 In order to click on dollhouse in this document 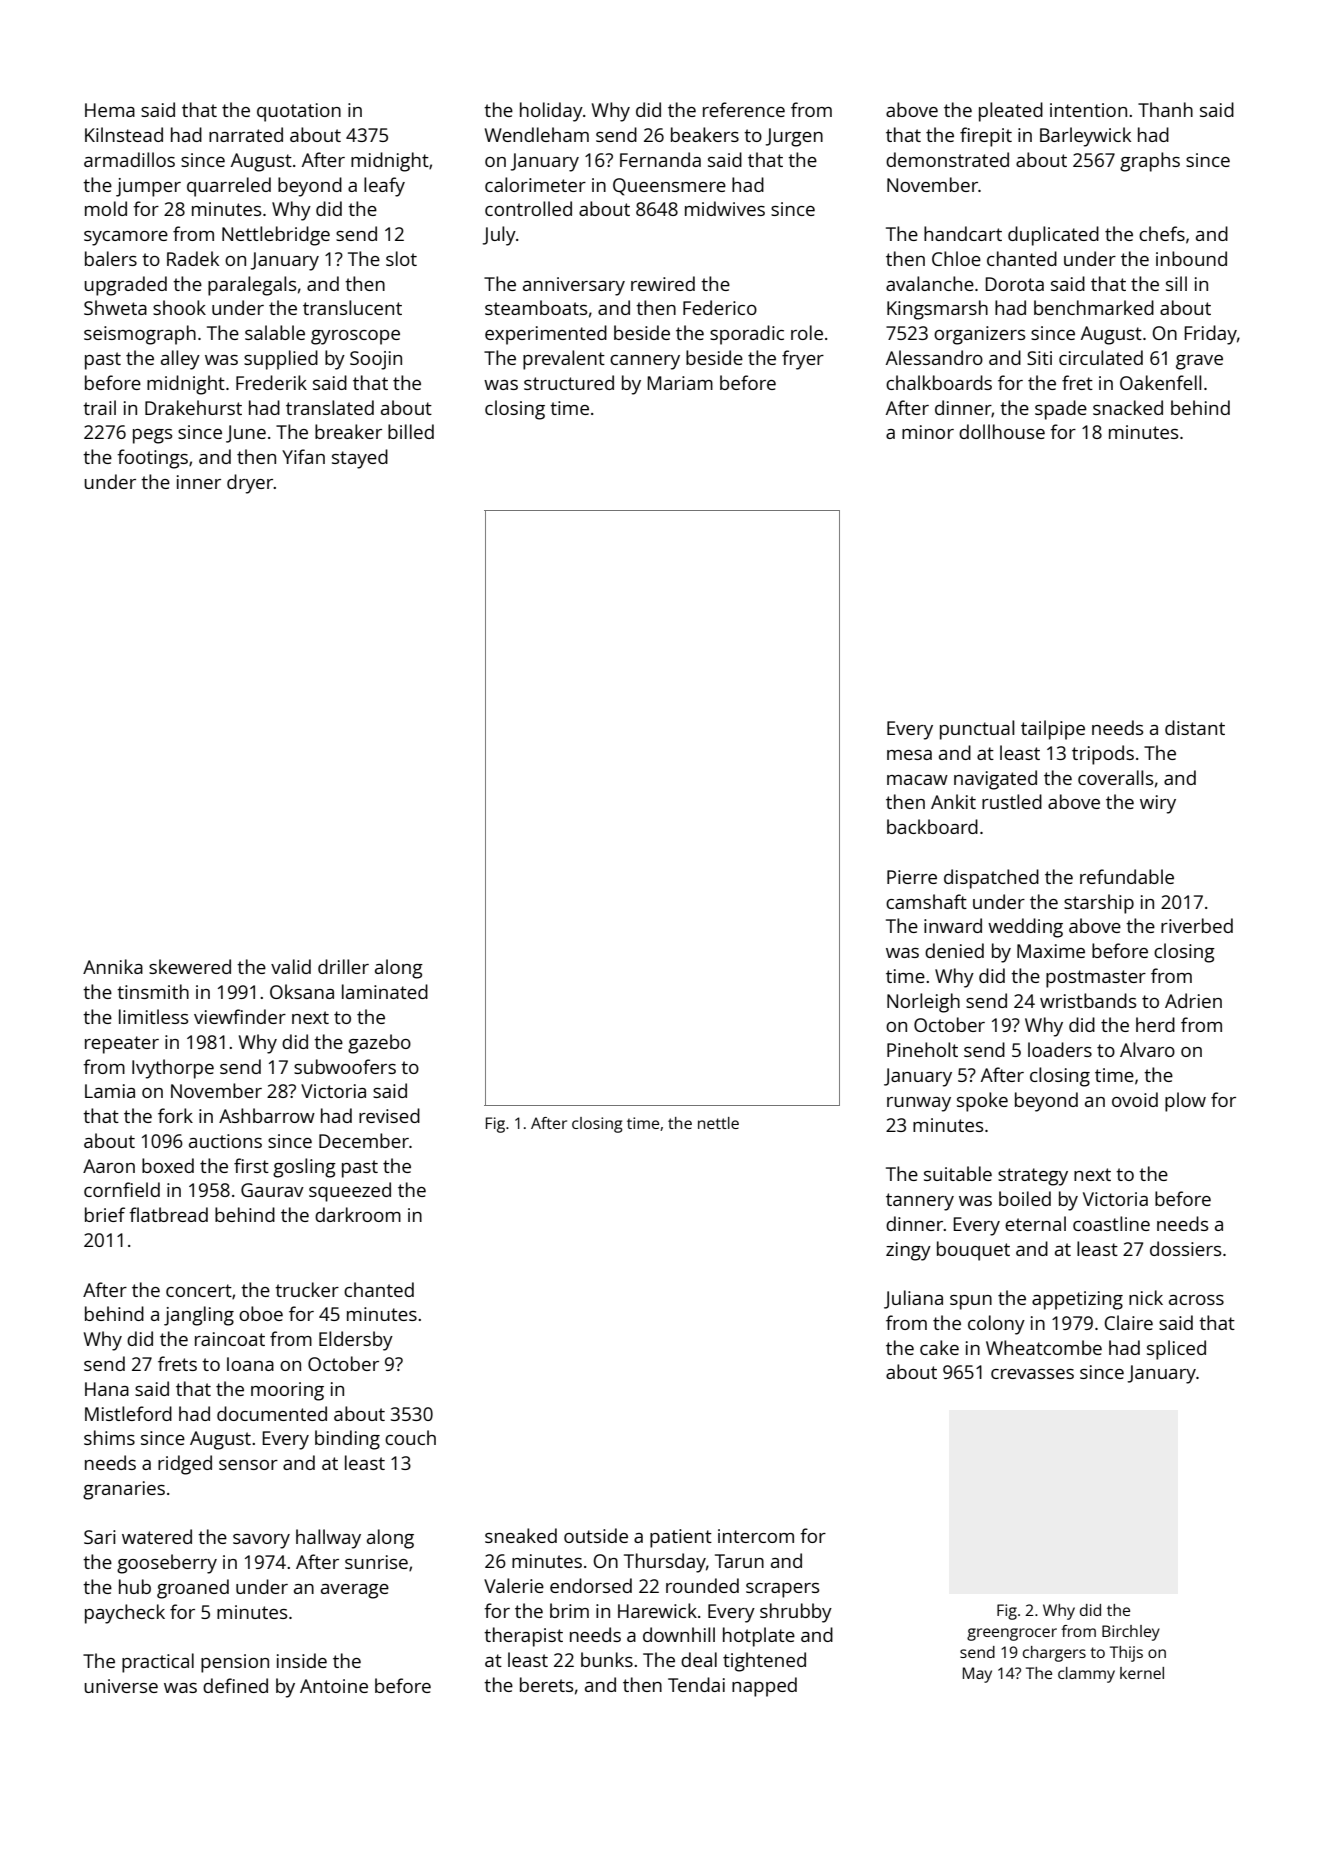, I will do `click(1002, 431)`.
